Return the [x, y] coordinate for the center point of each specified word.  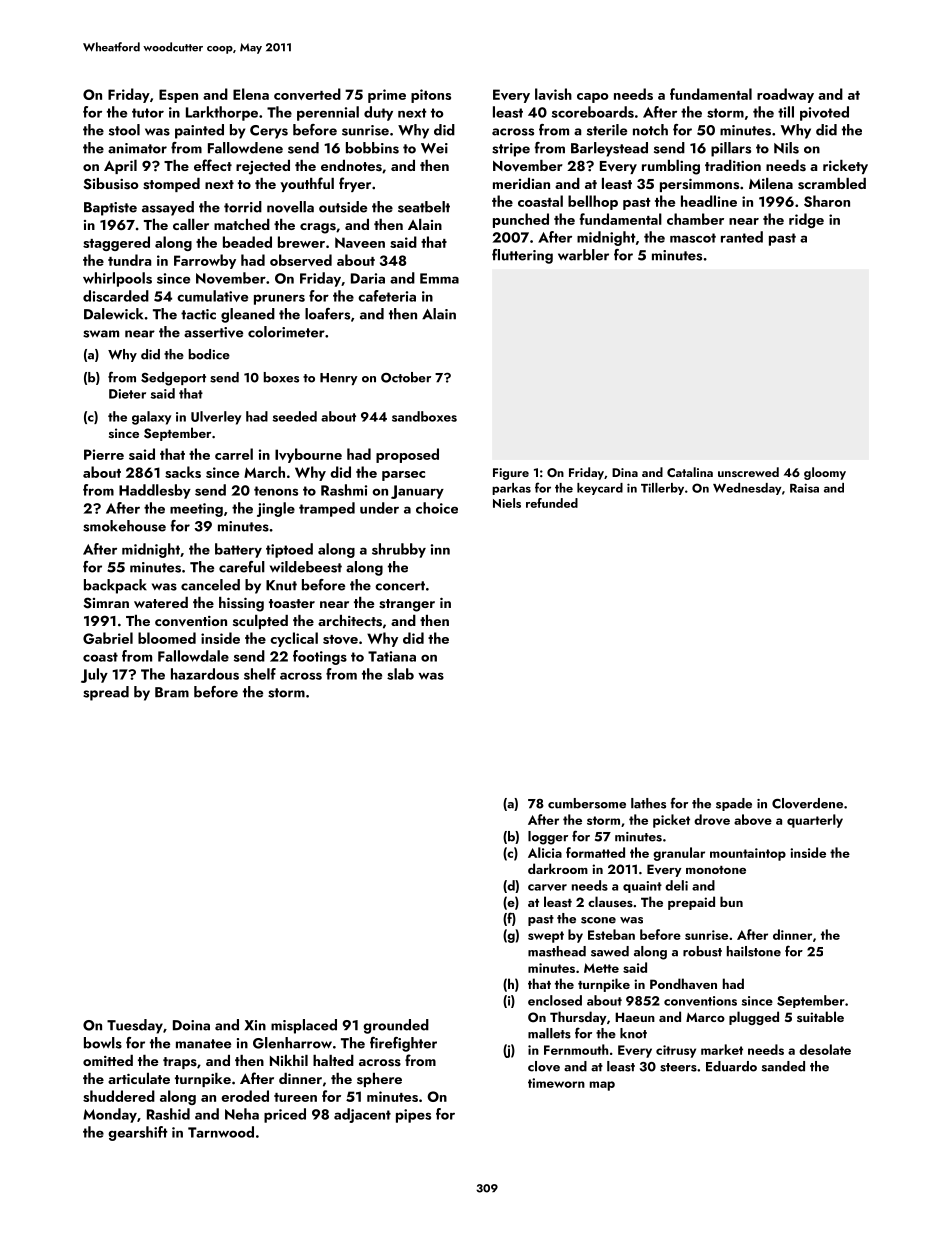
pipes [413, 1116]
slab [400, 674]
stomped [171, 185]
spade [734, 804]
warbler [583, 255]
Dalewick [113, 314]
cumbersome [587, 803]
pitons [431, 96]
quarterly [815, 821]
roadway [785, 95]
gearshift [138, 1133]
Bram [172, 692]
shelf [260, 674]
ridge [806, 220]
